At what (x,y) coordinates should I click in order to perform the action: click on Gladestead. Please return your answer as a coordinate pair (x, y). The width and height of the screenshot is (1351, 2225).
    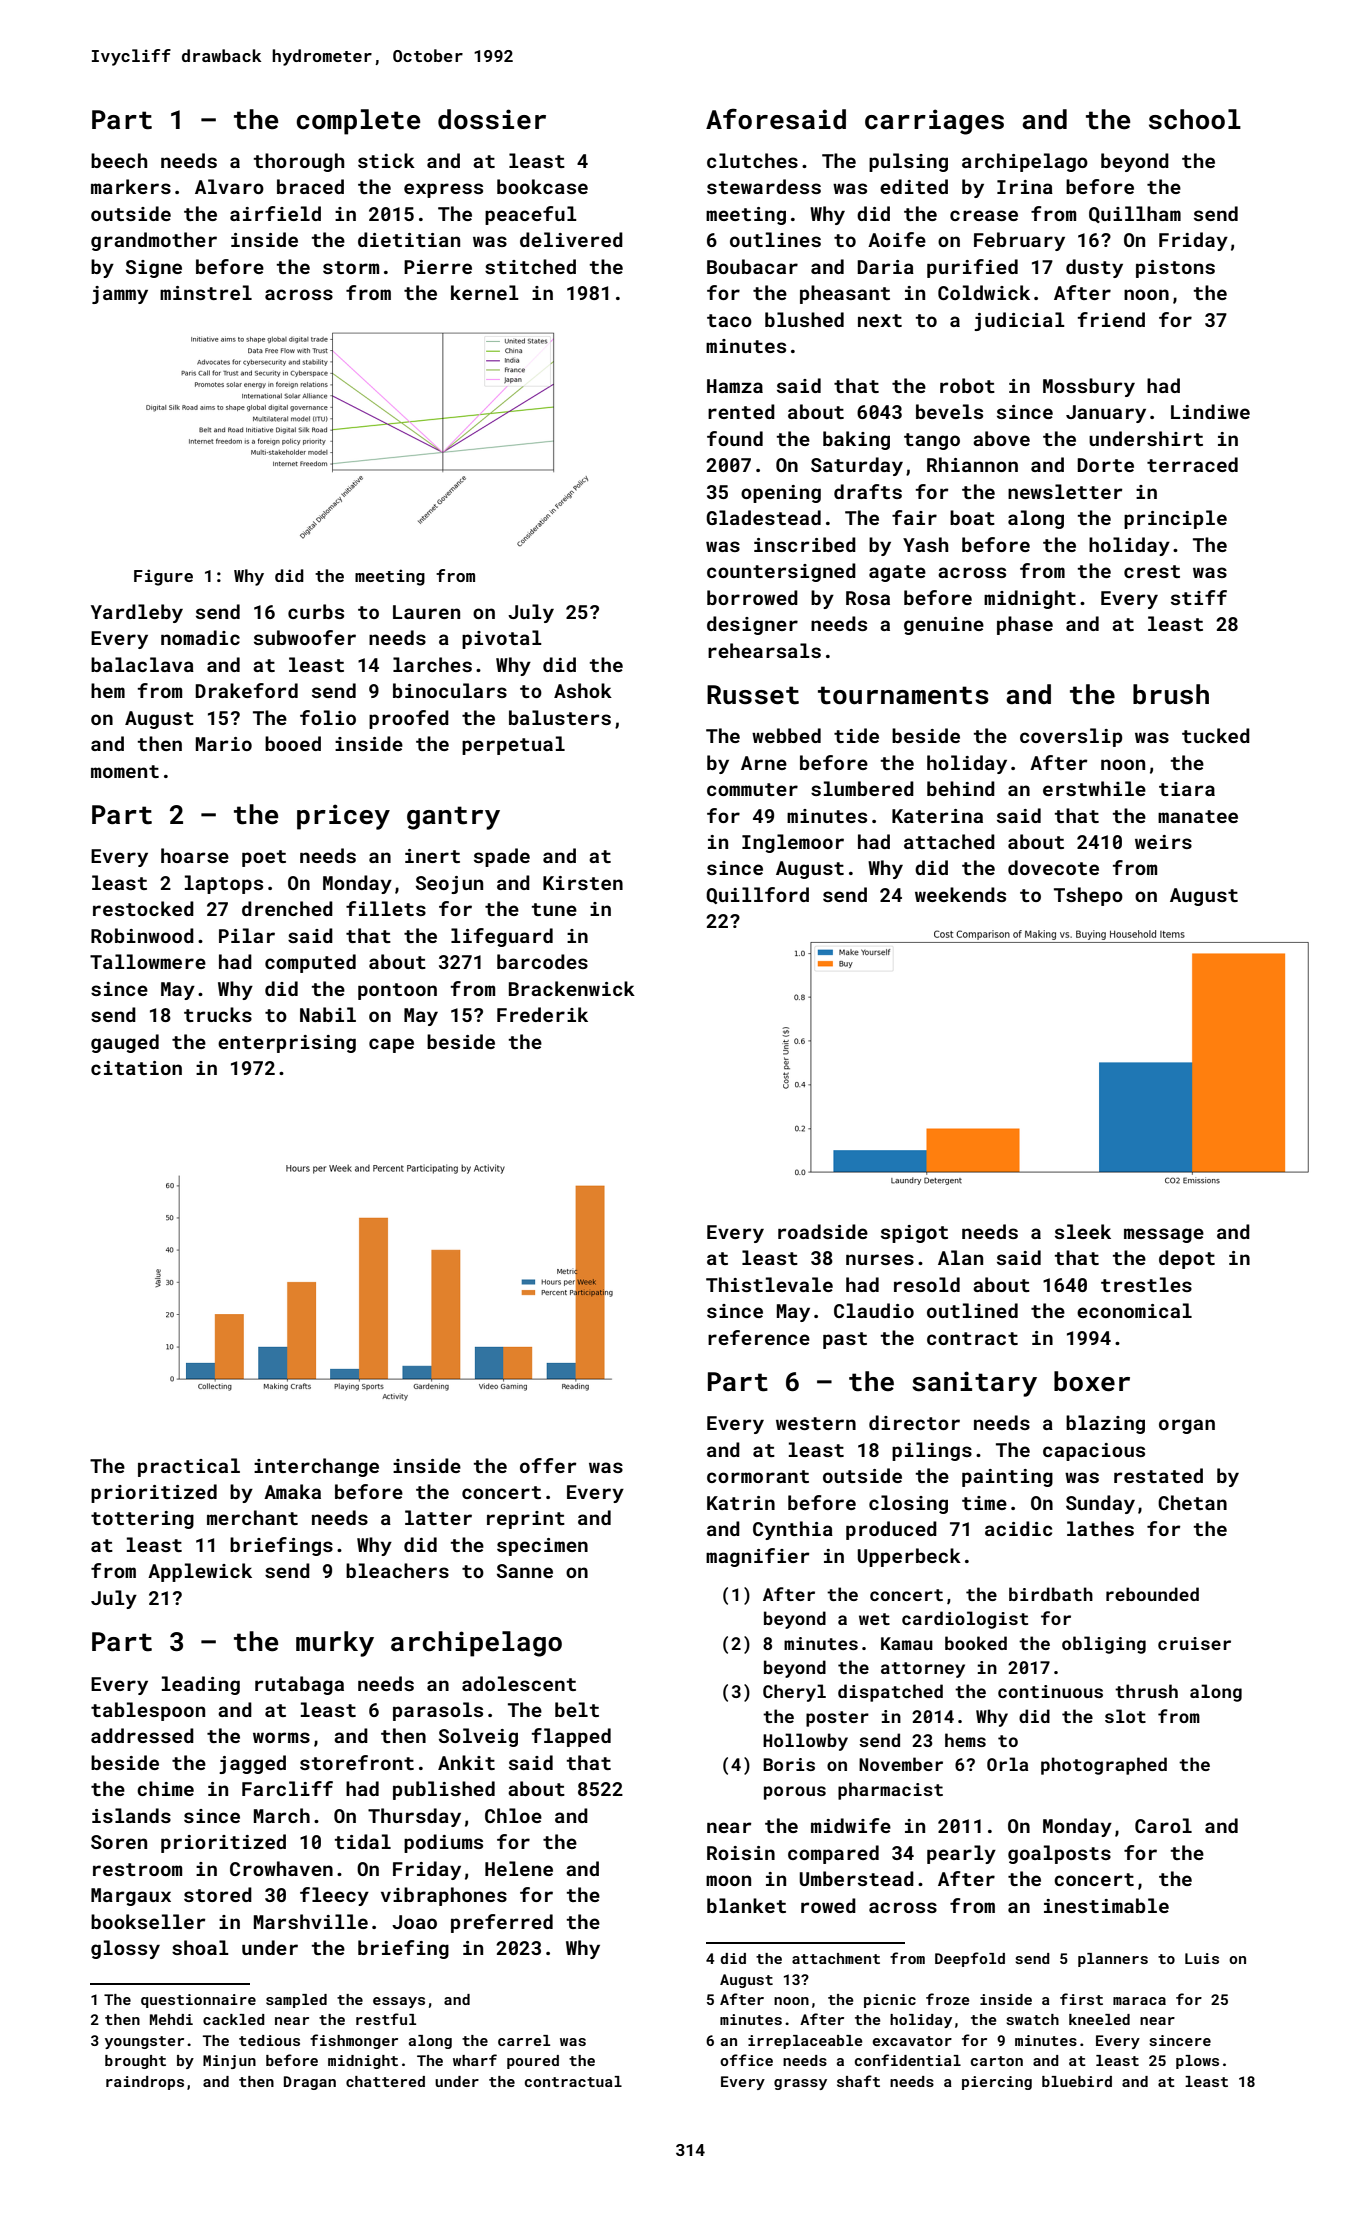
    Looking at the image, I should click on (763, 517).
